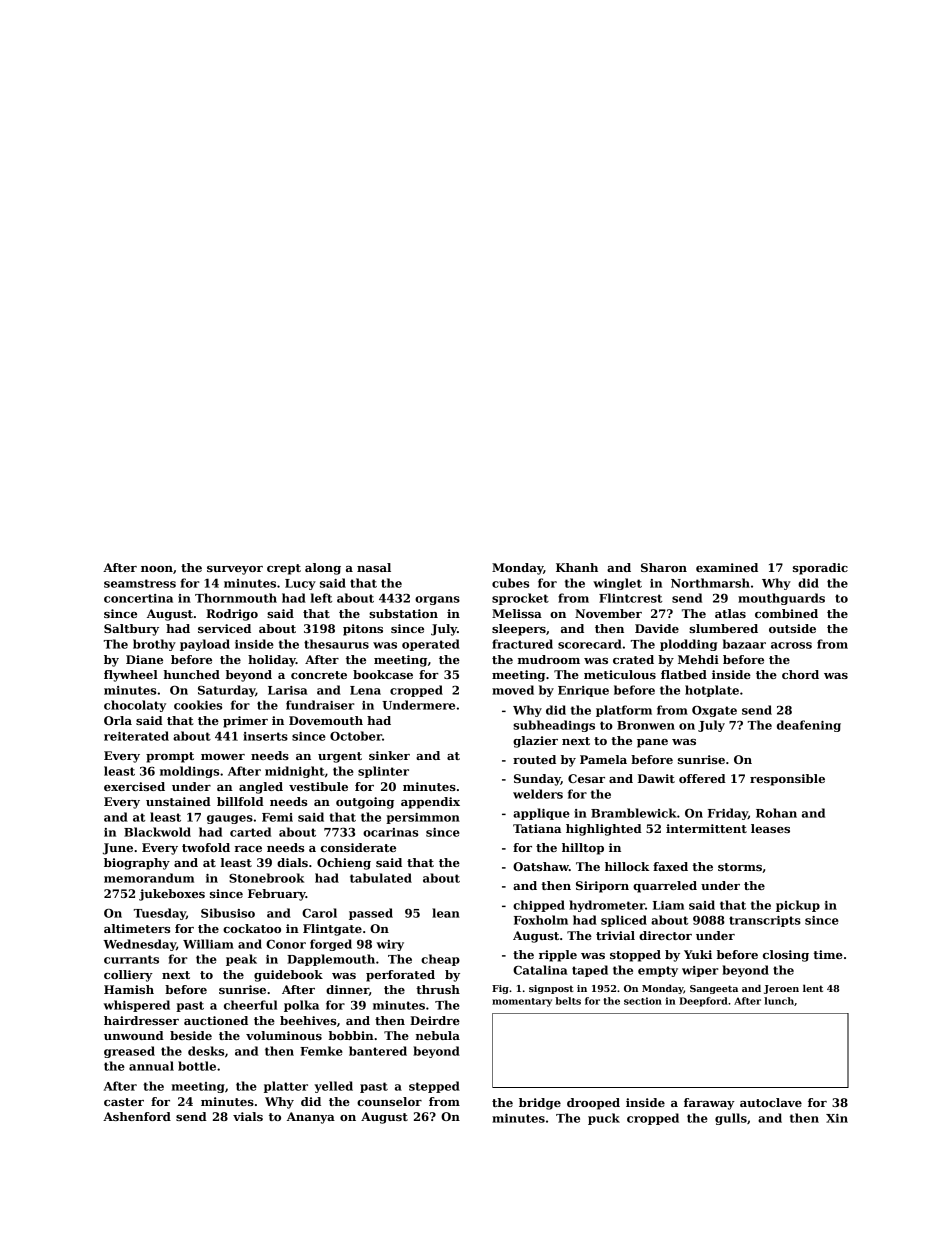 The height and width of the screenshot is (1233, 952). I want to click on deafening, so click(809, 726).
